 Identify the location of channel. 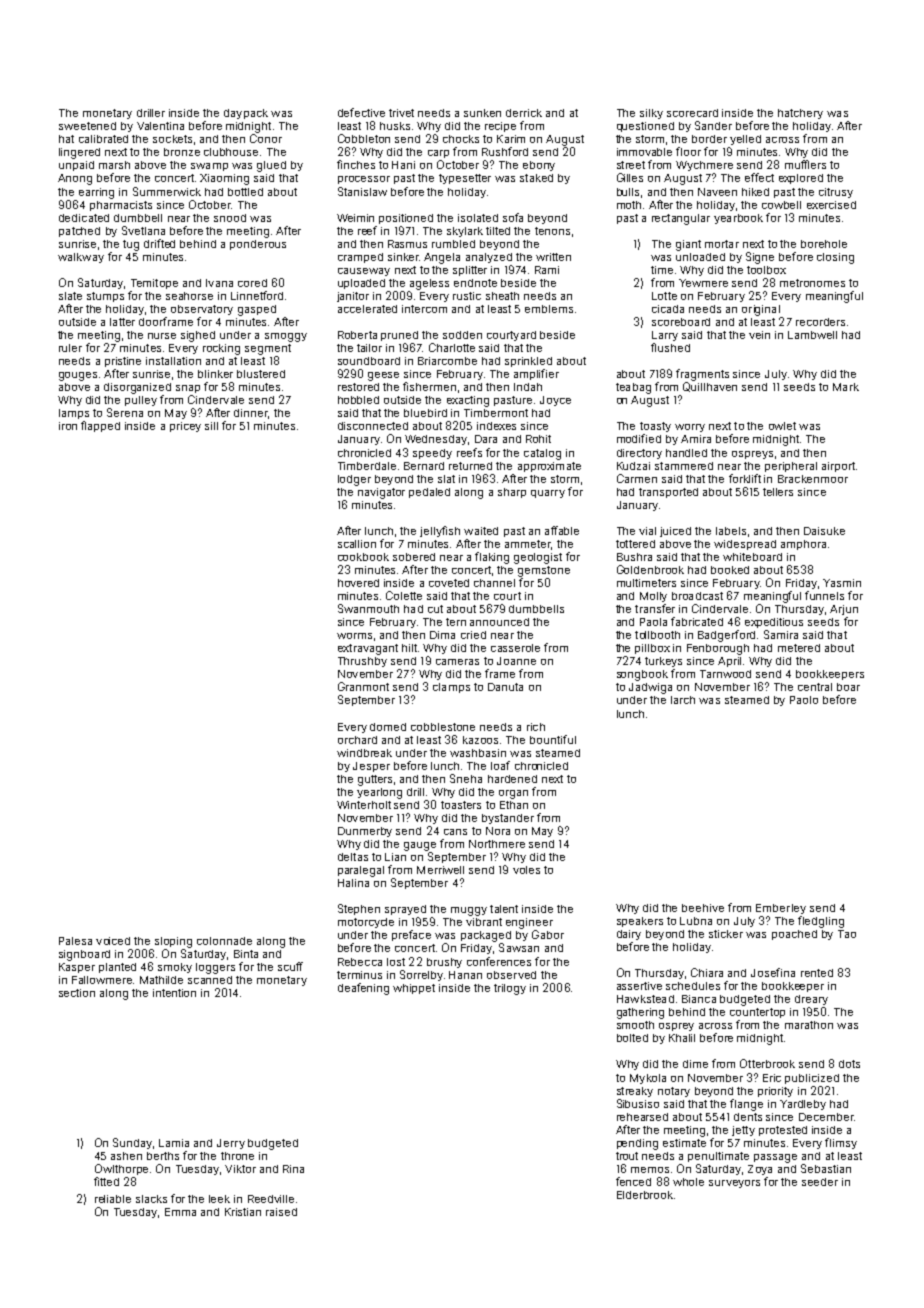
(494, 583).
